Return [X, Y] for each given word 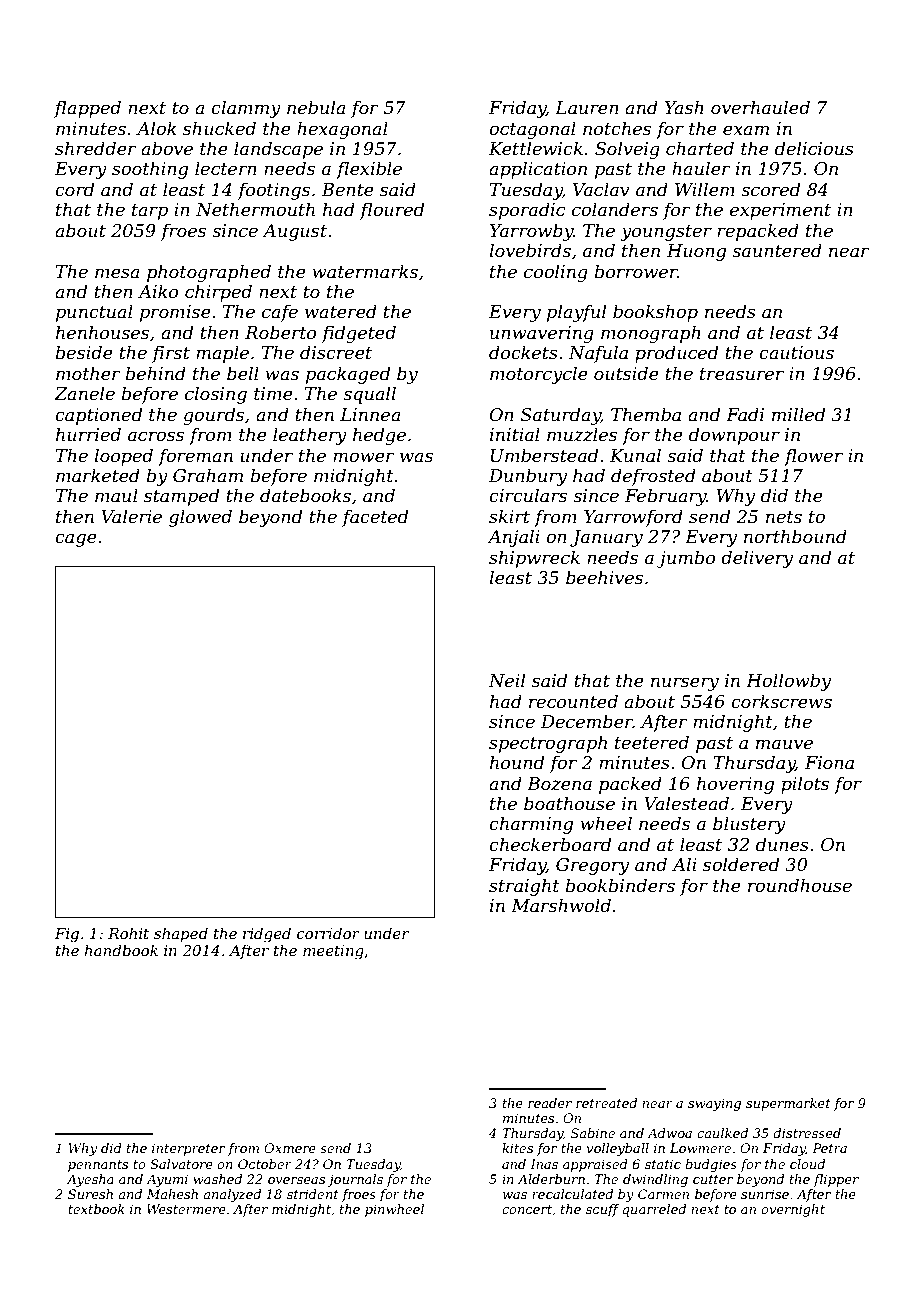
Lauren [587, 107]
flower [813, 457]
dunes [782, 844]
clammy [246, 109]
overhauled [760, 107]
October [265, 1164]
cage [76, 540]
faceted [375, 518]
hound [517, 762]
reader [550, 1103]
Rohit [128, 933]
